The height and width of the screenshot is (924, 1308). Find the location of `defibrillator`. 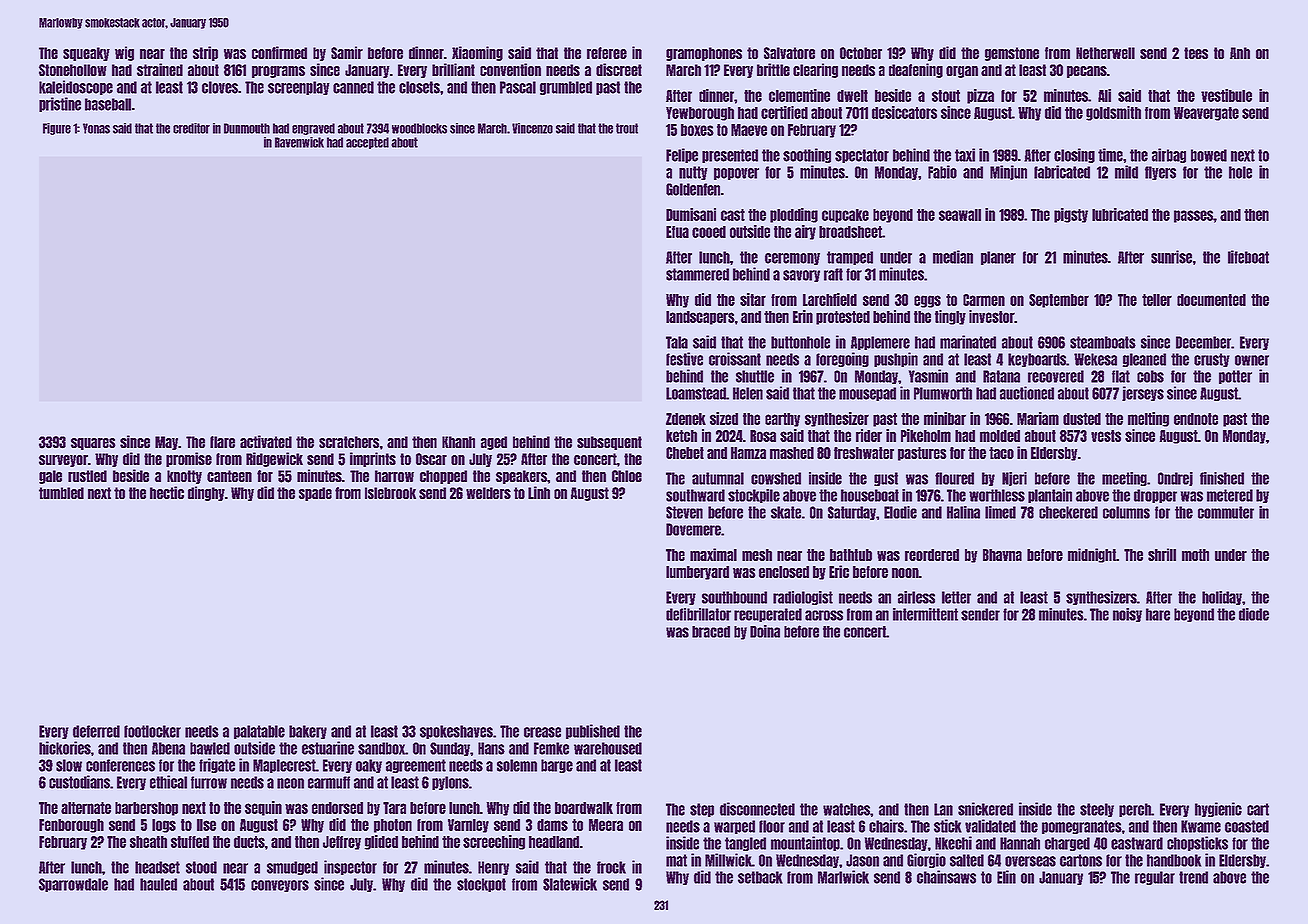

defibrillator is located at coordinates (698, 614).
